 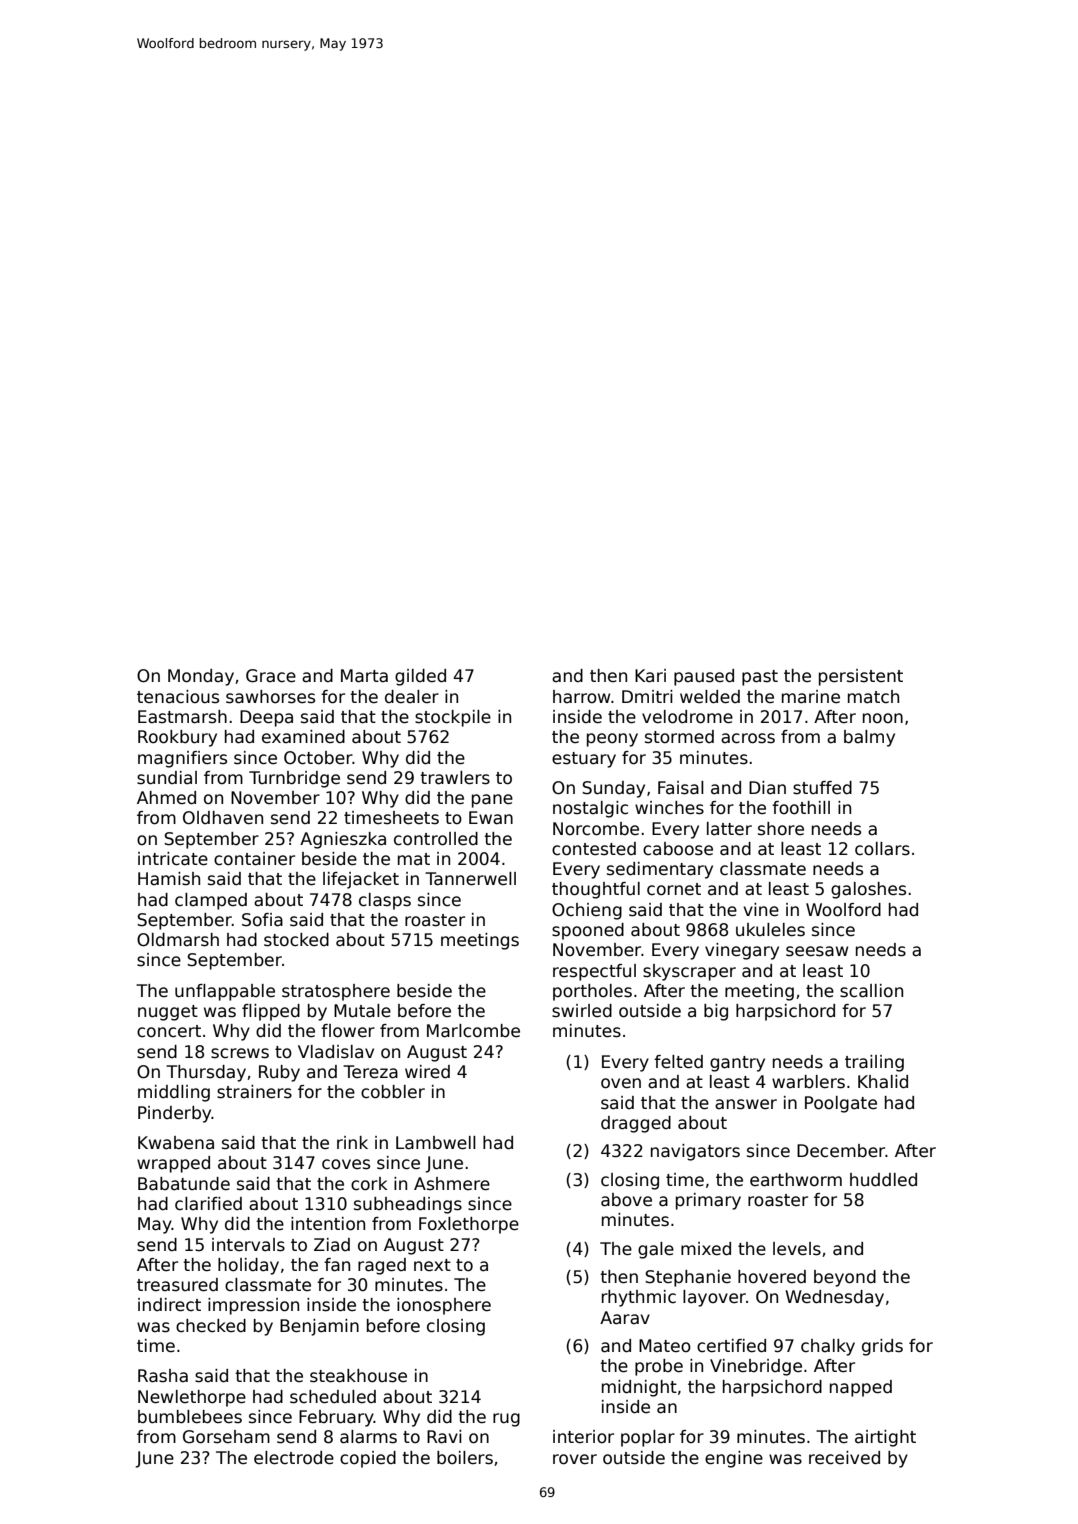 What do you see at coordinates (465, 1458) in the page?
I see `boilers` at bounding box center [465, 1458].
